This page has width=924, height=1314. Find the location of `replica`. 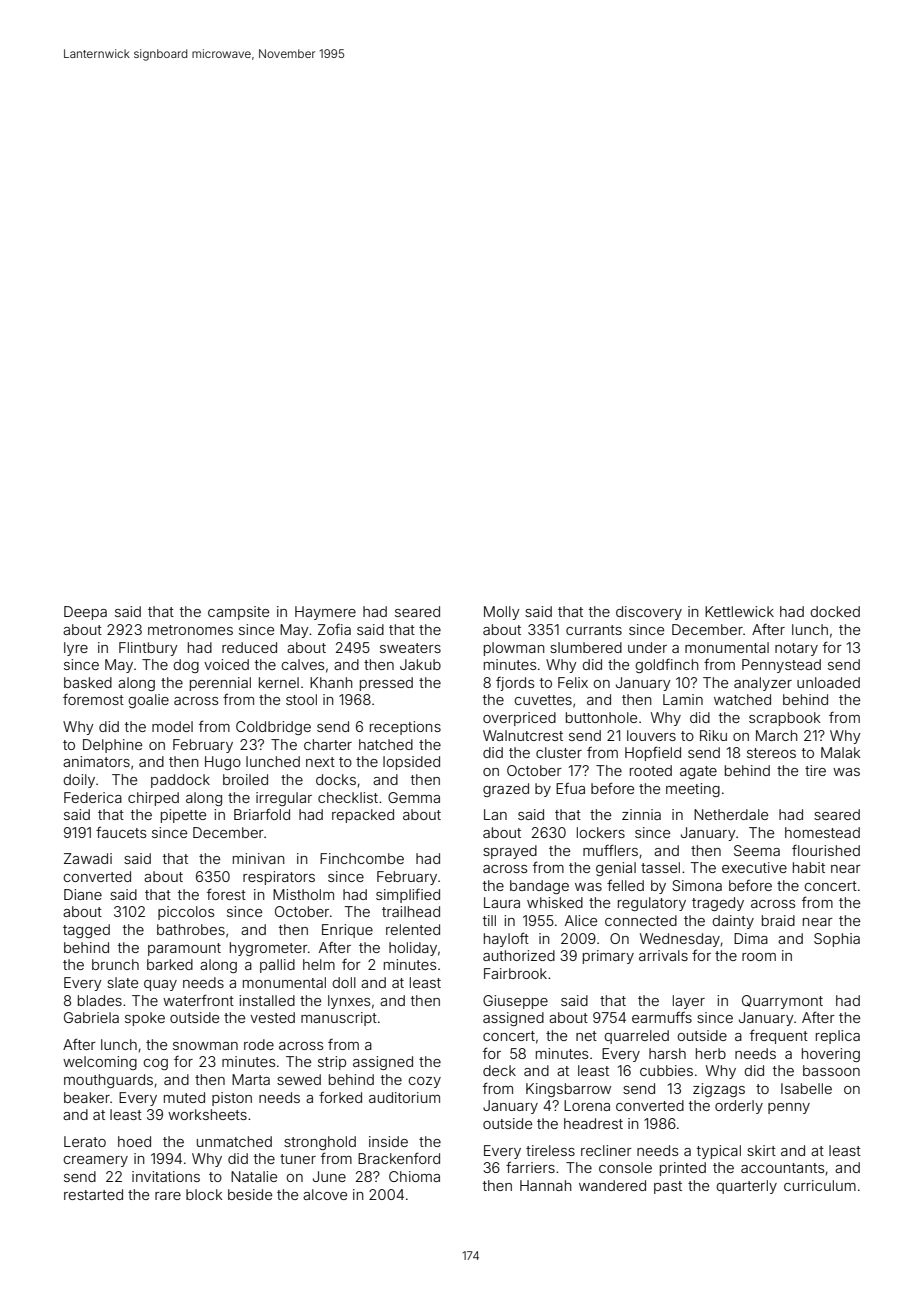

replica is located at coordinates (838, 1037).
